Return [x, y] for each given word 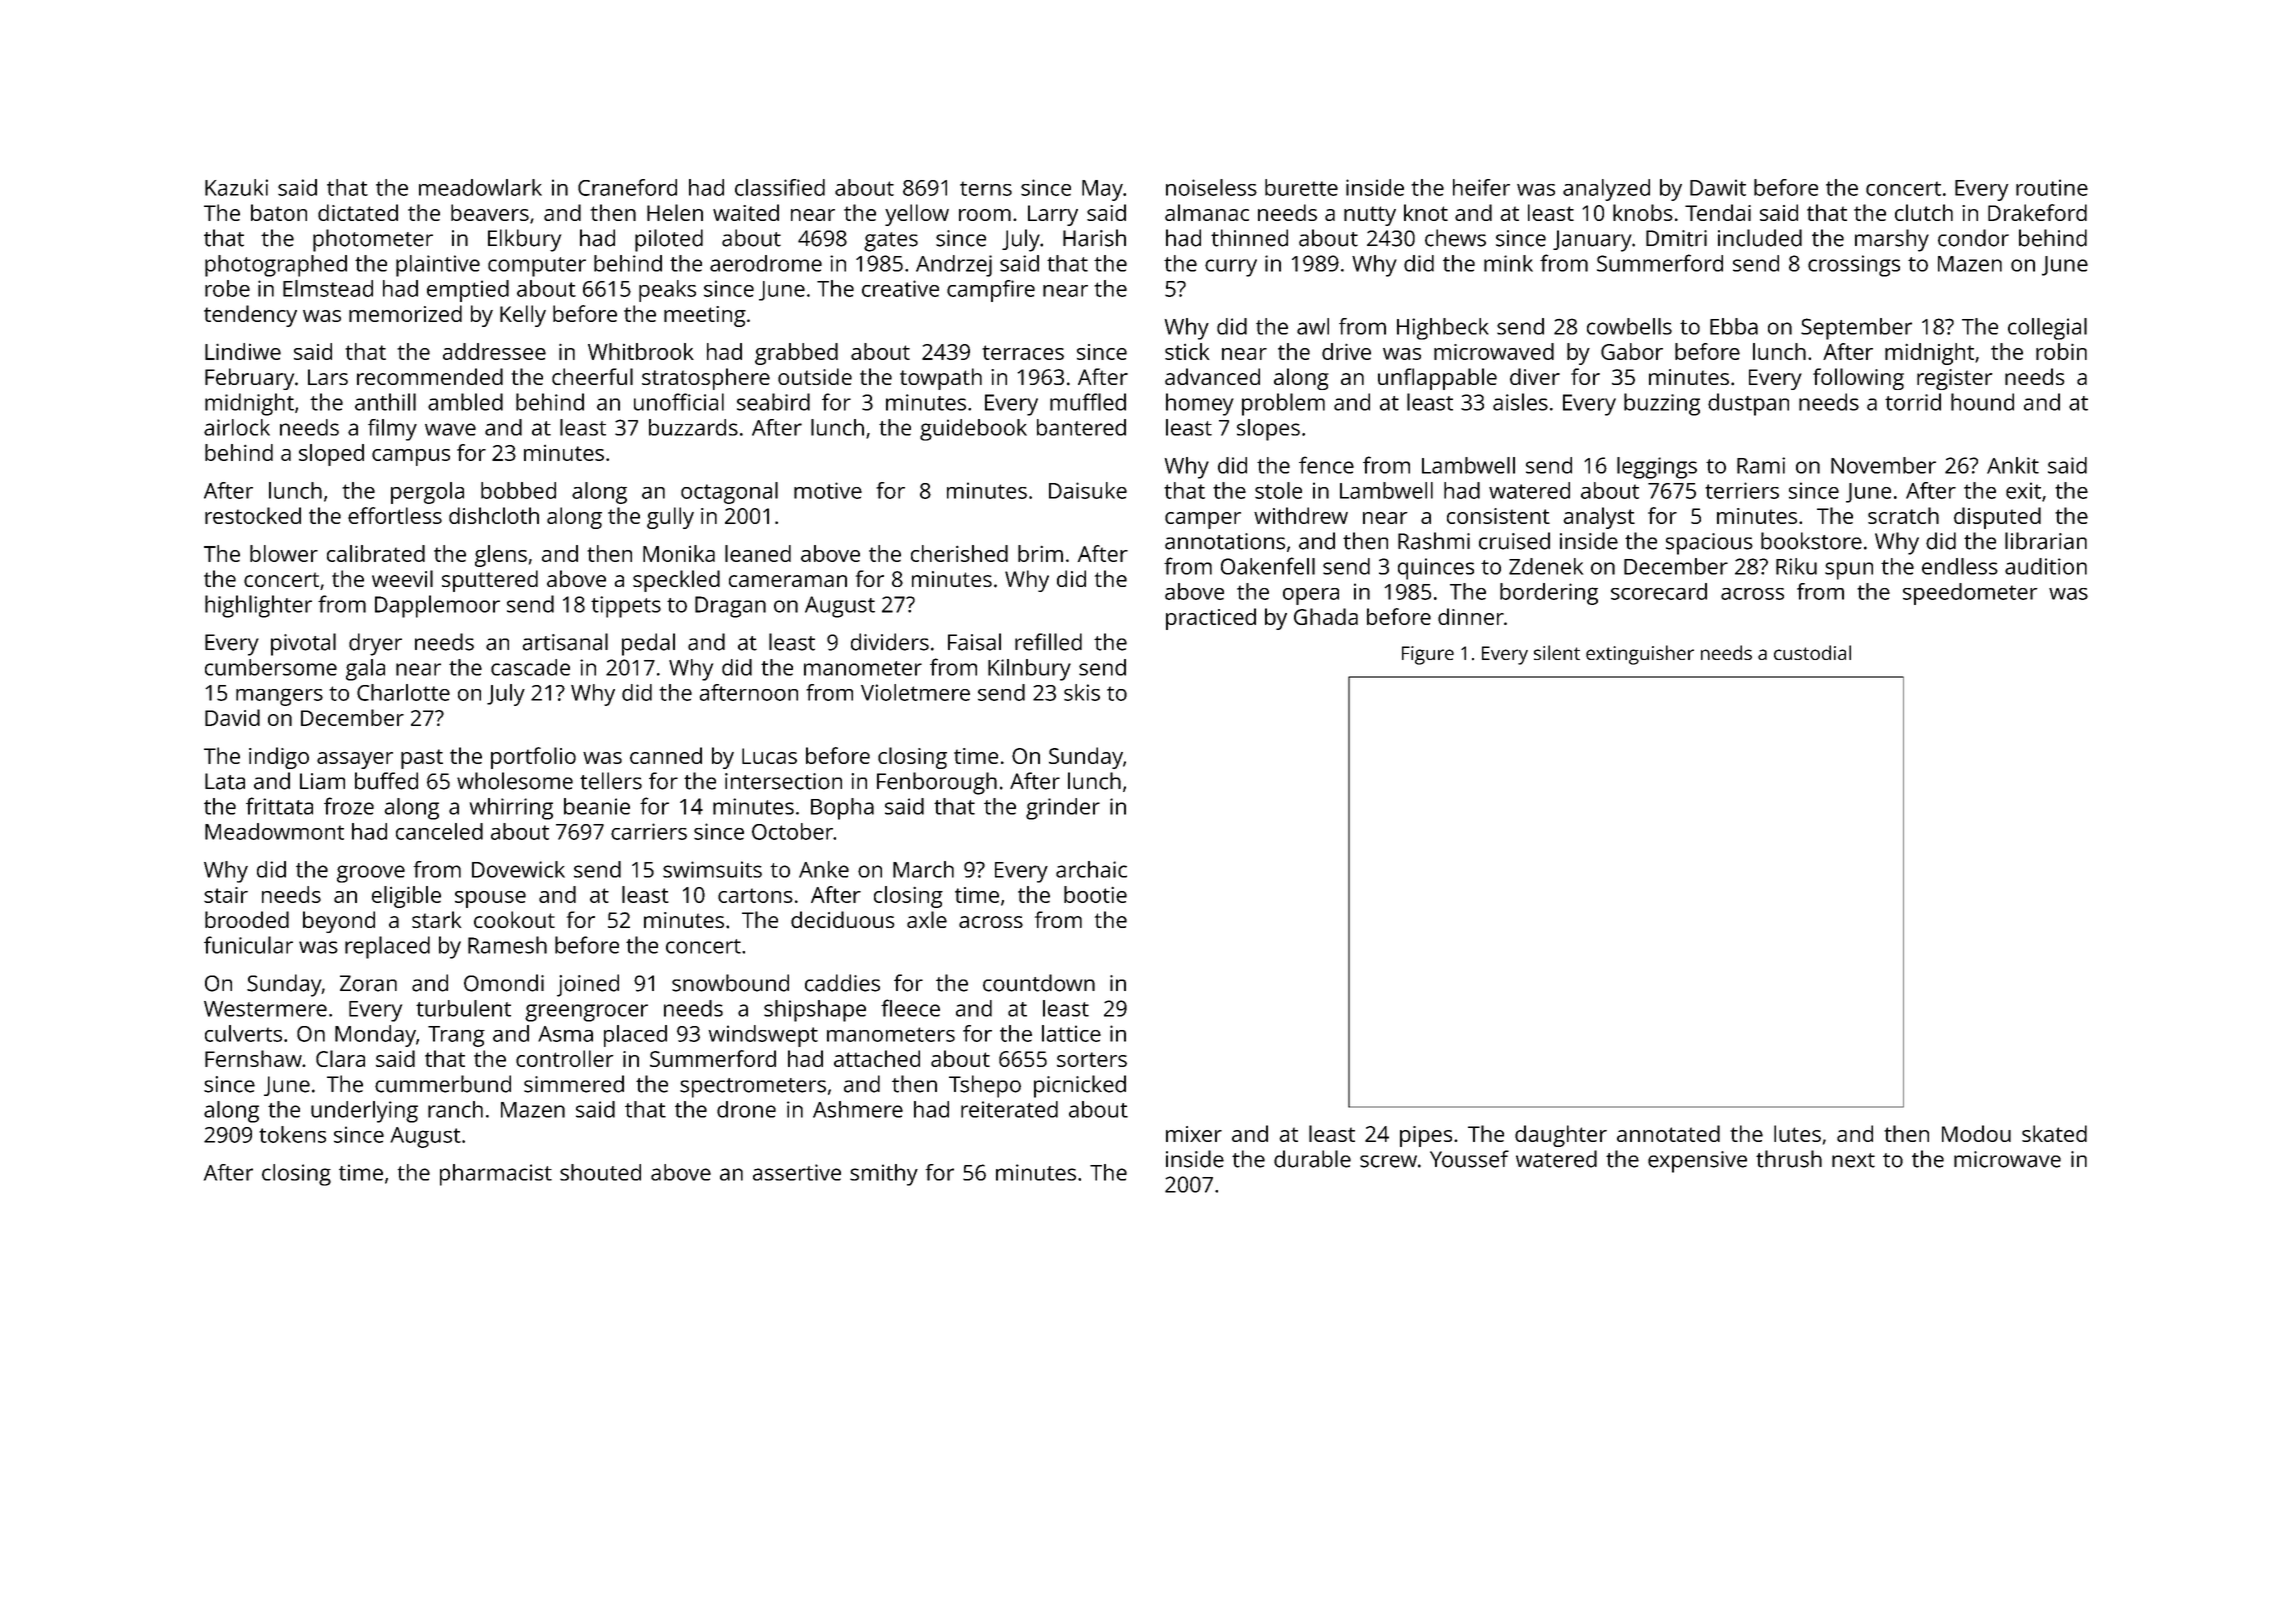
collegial [2047, 329]
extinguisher [1640, 655]
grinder [1063, 809]
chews [1455, 238]
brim [1040, 553]
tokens [292, 1134]
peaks [667, 291]
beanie [597, 806]
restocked [253, 515]
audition [2046, 566]
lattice [1071, 1033]
